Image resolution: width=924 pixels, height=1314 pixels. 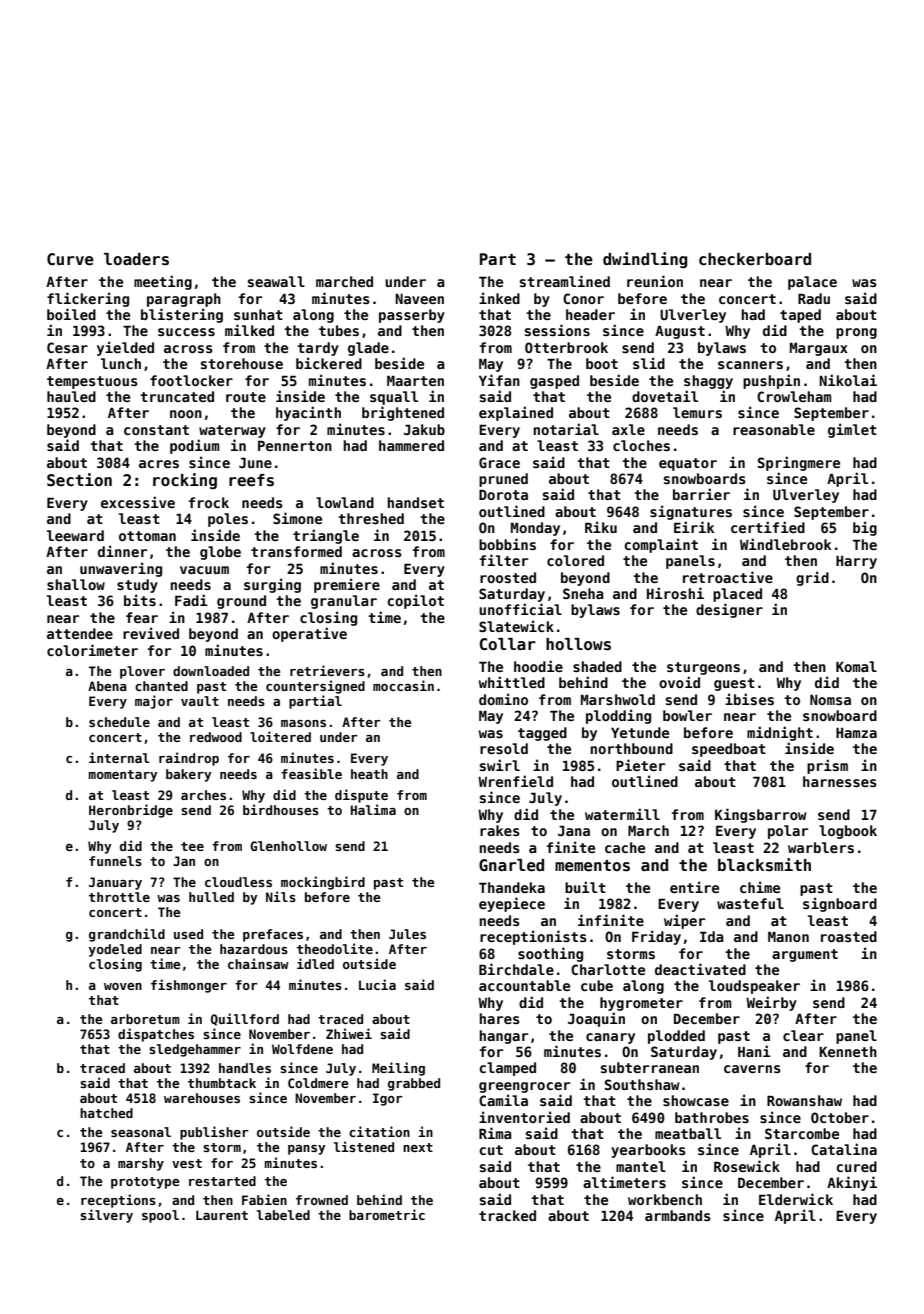 I want to click on next, so click(x=418, y=1147).
